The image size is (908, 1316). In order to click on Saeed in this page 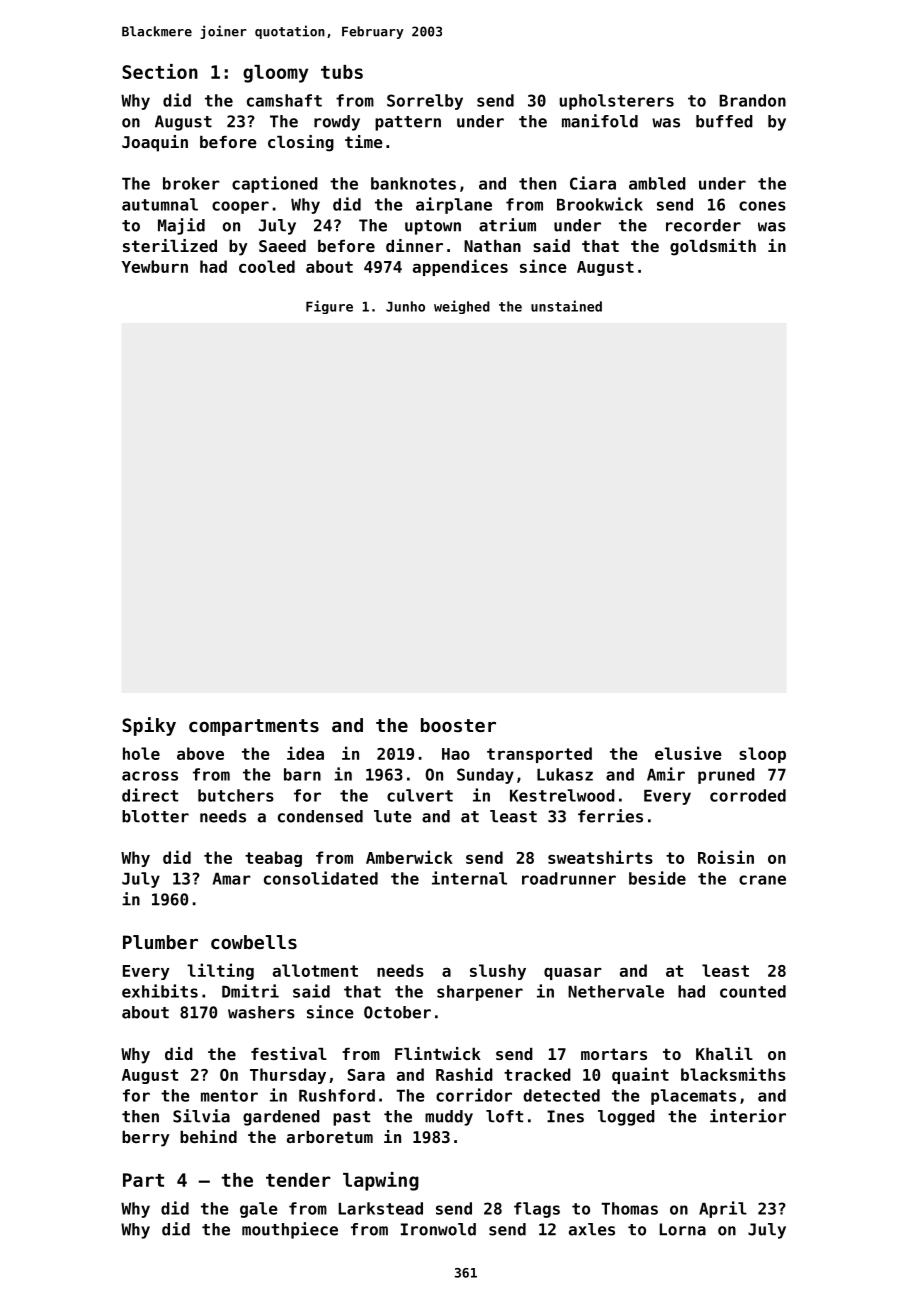, I will do `click(282, 246)`.
